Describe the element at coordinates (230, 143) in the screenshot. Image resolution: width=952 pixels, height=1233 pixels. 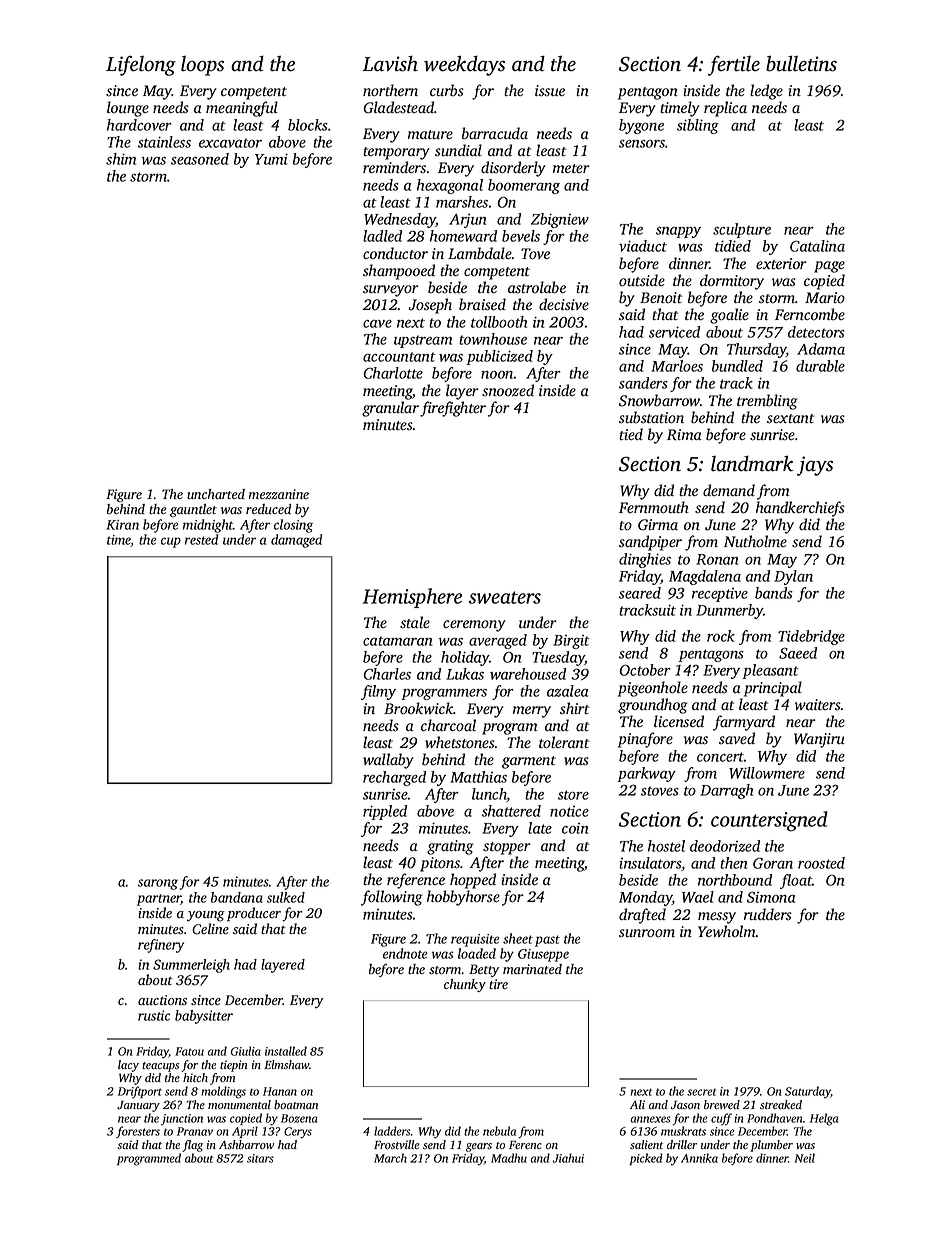
I see `excavator` at that location.
